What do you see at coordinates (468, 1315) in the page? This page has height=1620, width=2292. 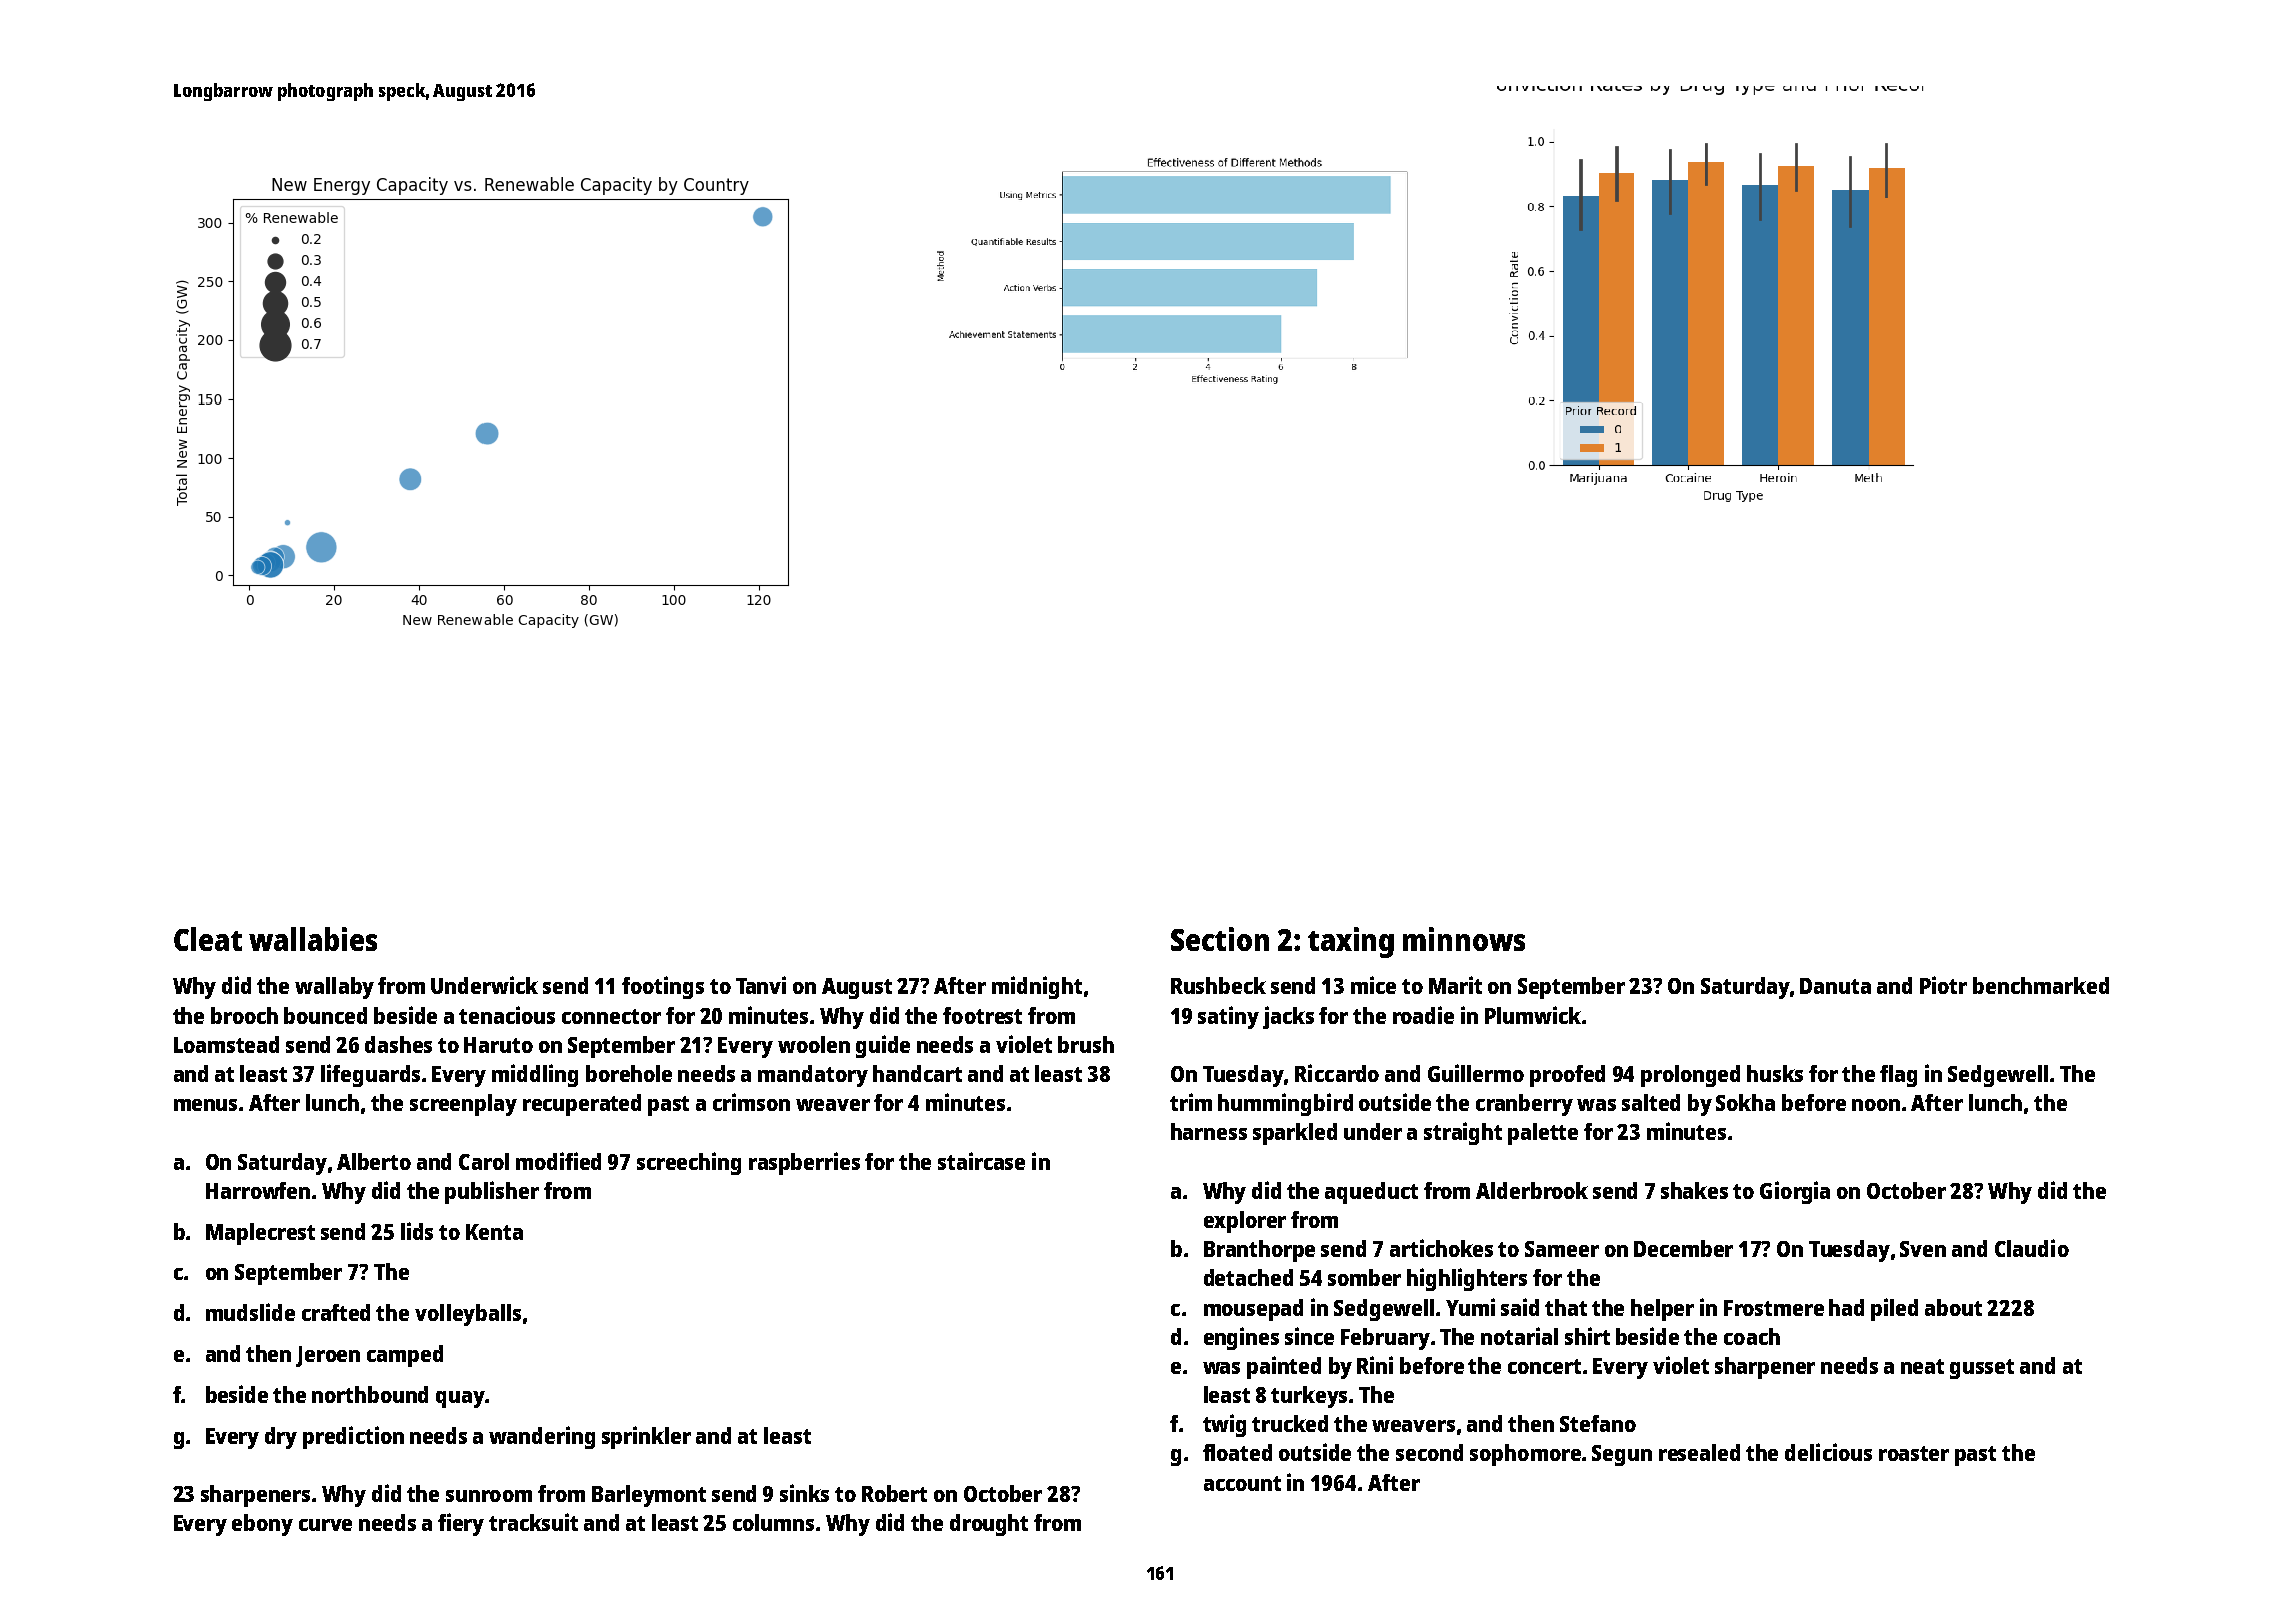 I see `volleyballs` at bounding box center [468, 1315].
